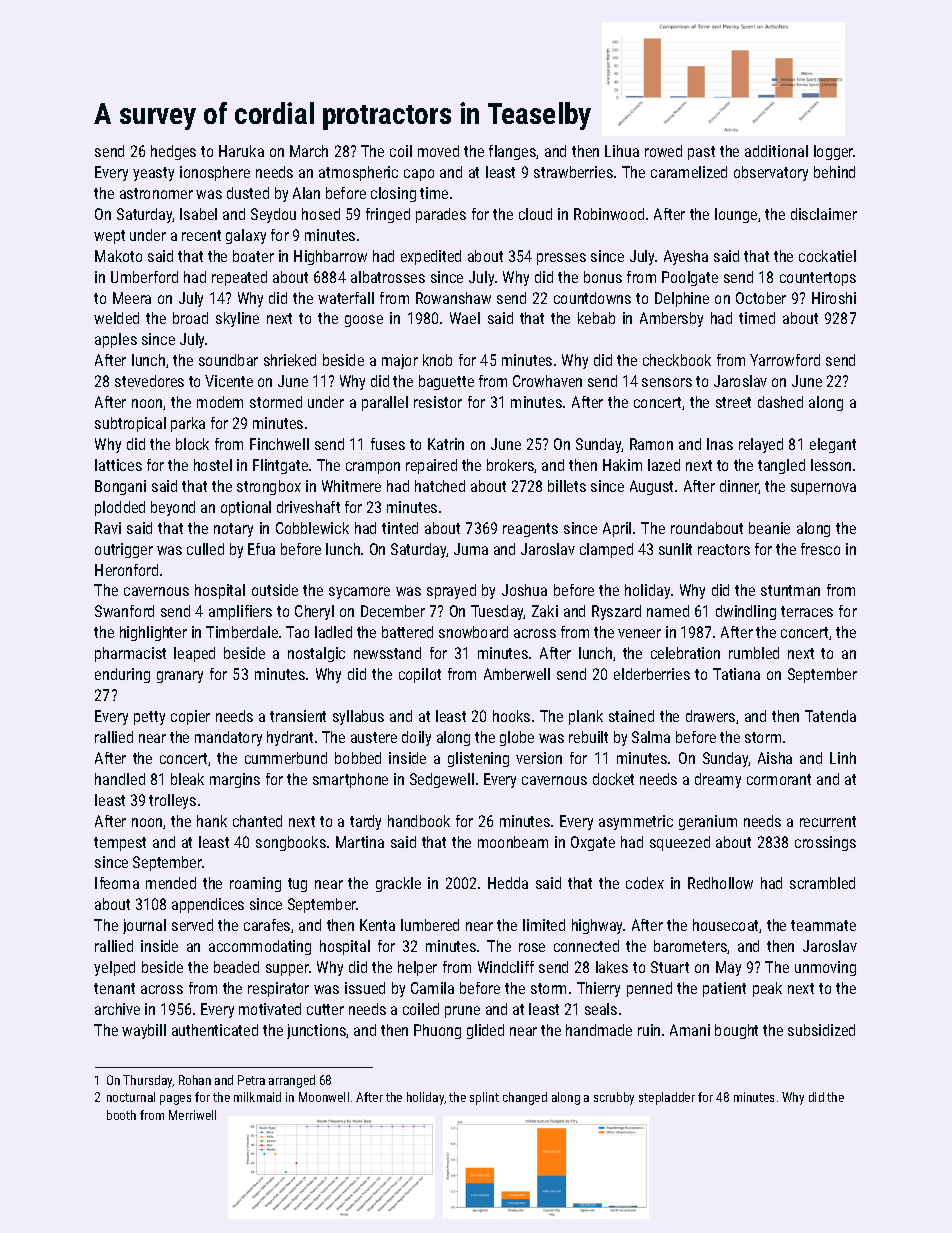 The height and width of the page is (1233, 952). I want to click on wept, so click(109, 237).
